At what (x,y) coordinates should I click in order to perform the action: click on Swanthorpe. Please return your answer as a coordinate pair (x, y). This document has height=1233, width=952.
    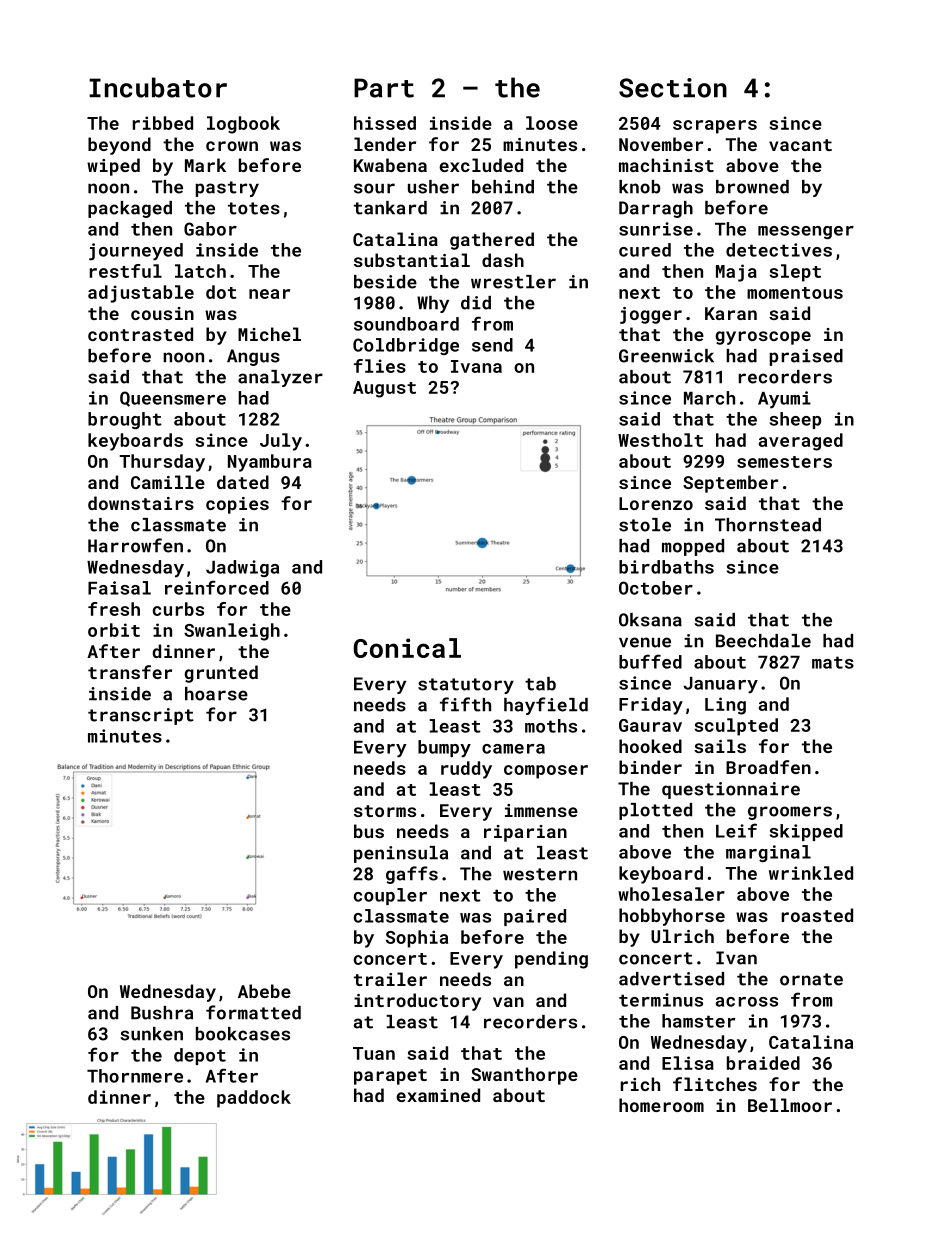
    Looking at the image, I should click on (524, 1076).
